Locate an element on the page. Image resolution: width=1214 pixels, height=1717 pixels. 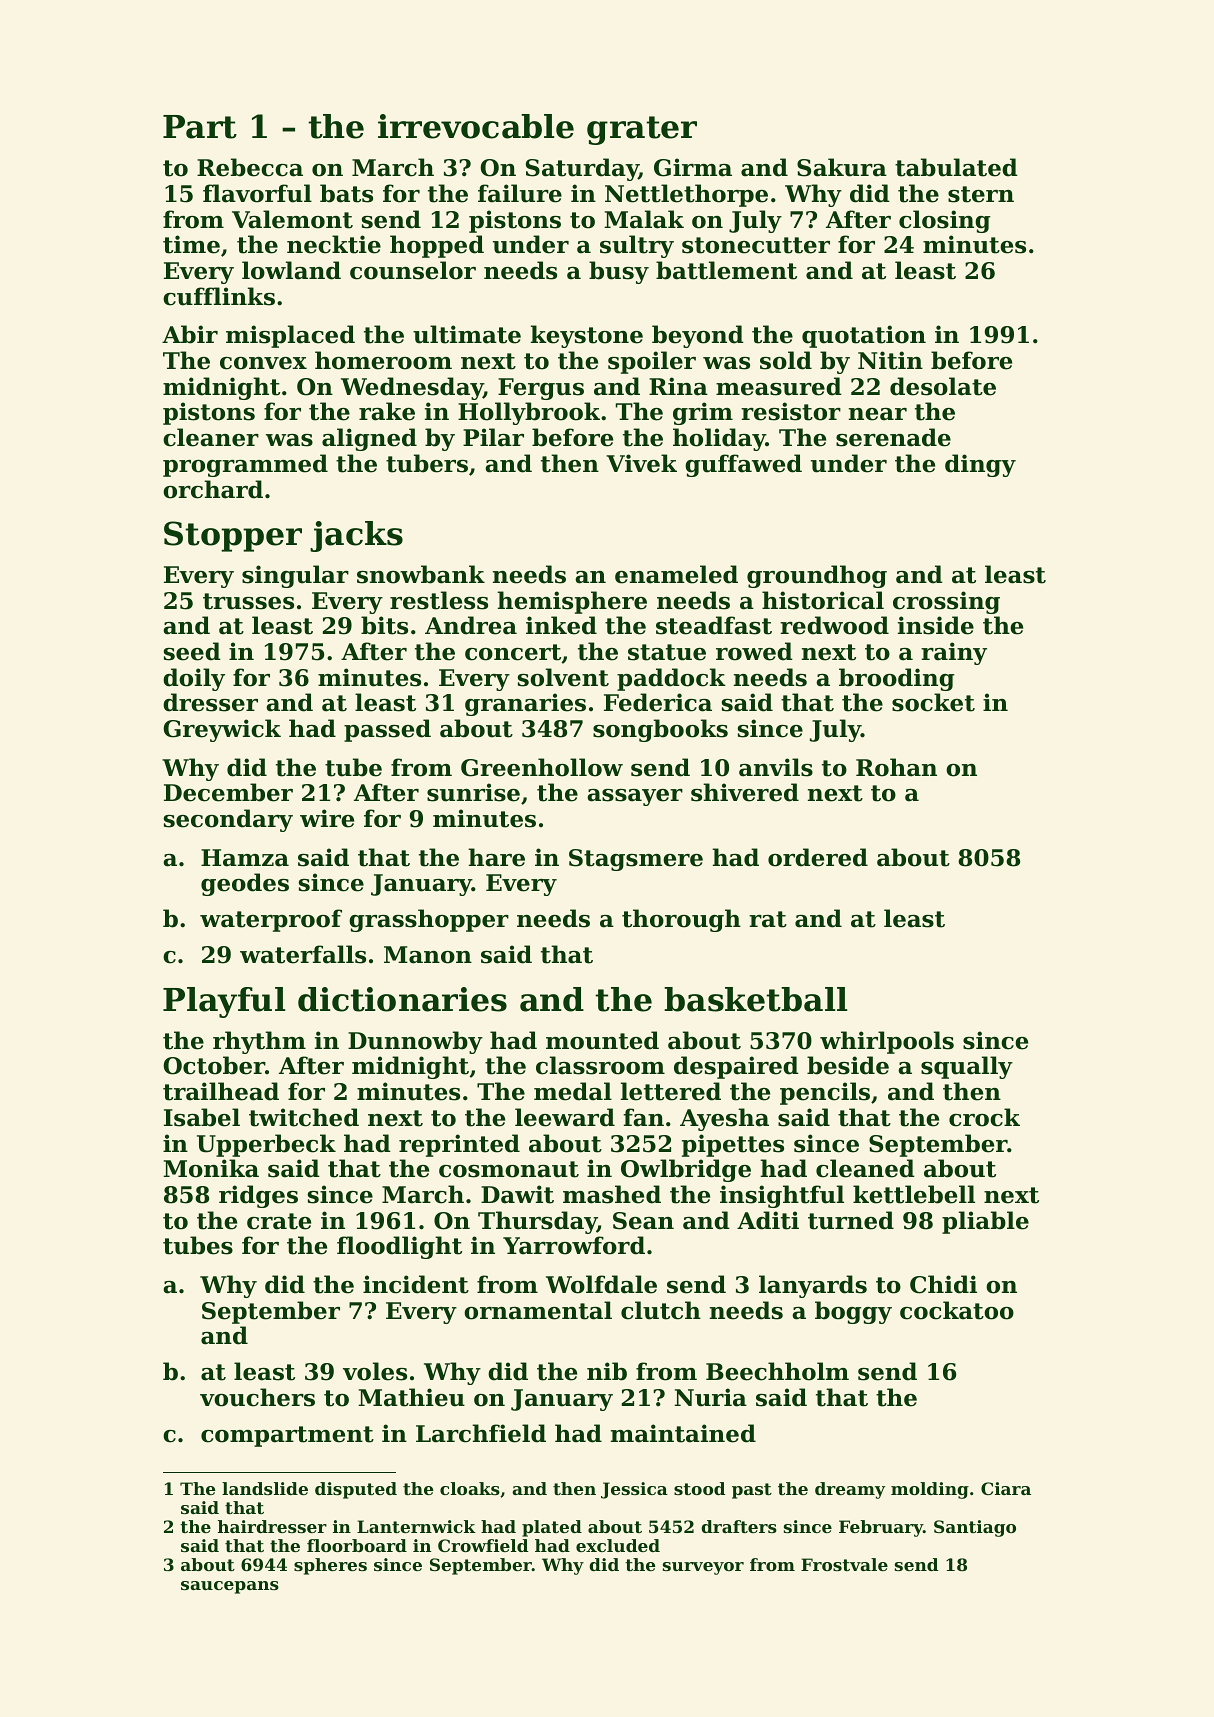
Stagsmere is located at coordinates (636, 860).
